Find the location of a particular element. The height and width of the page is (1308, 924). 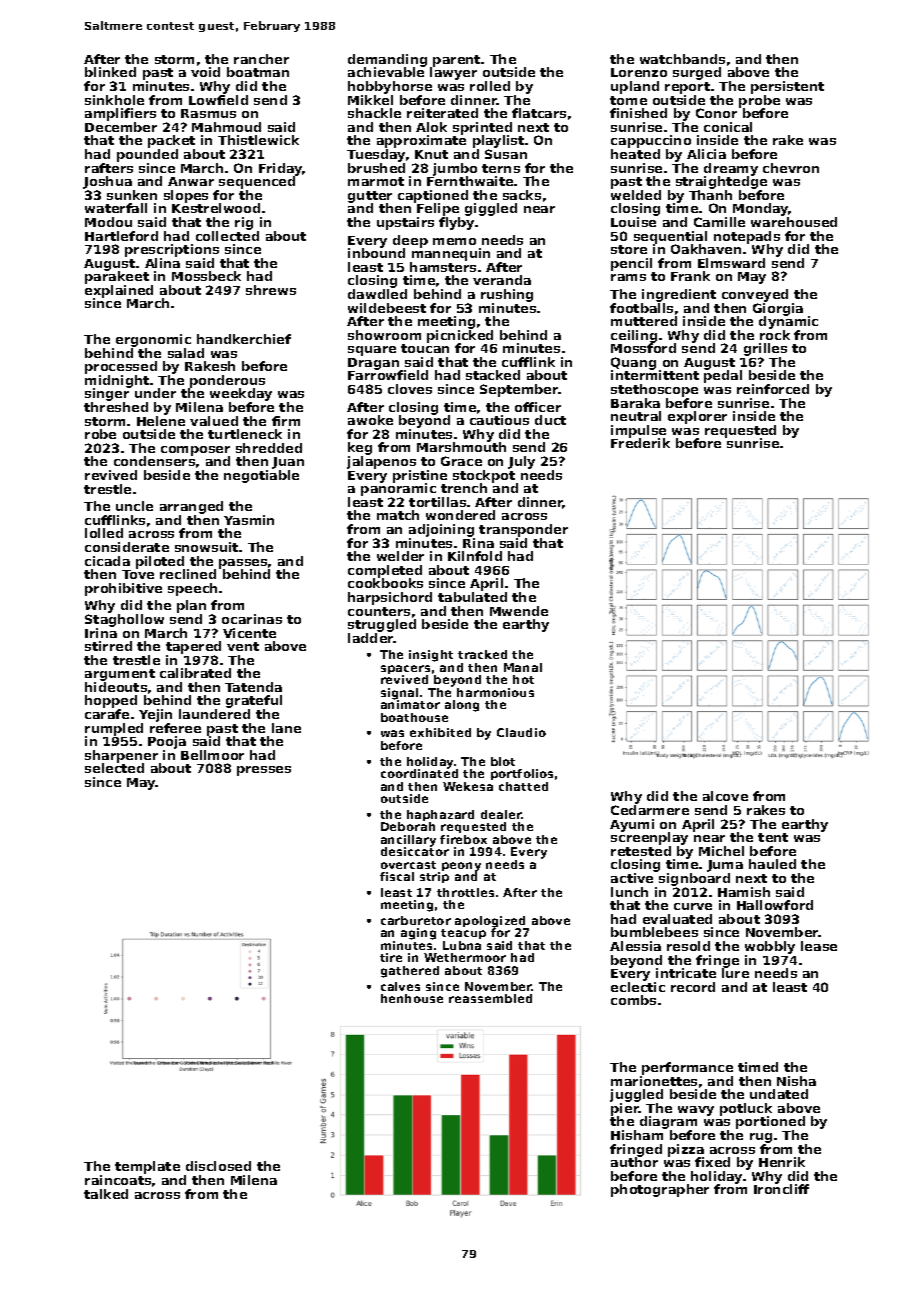

surged is located at coordinates (697, 73).
